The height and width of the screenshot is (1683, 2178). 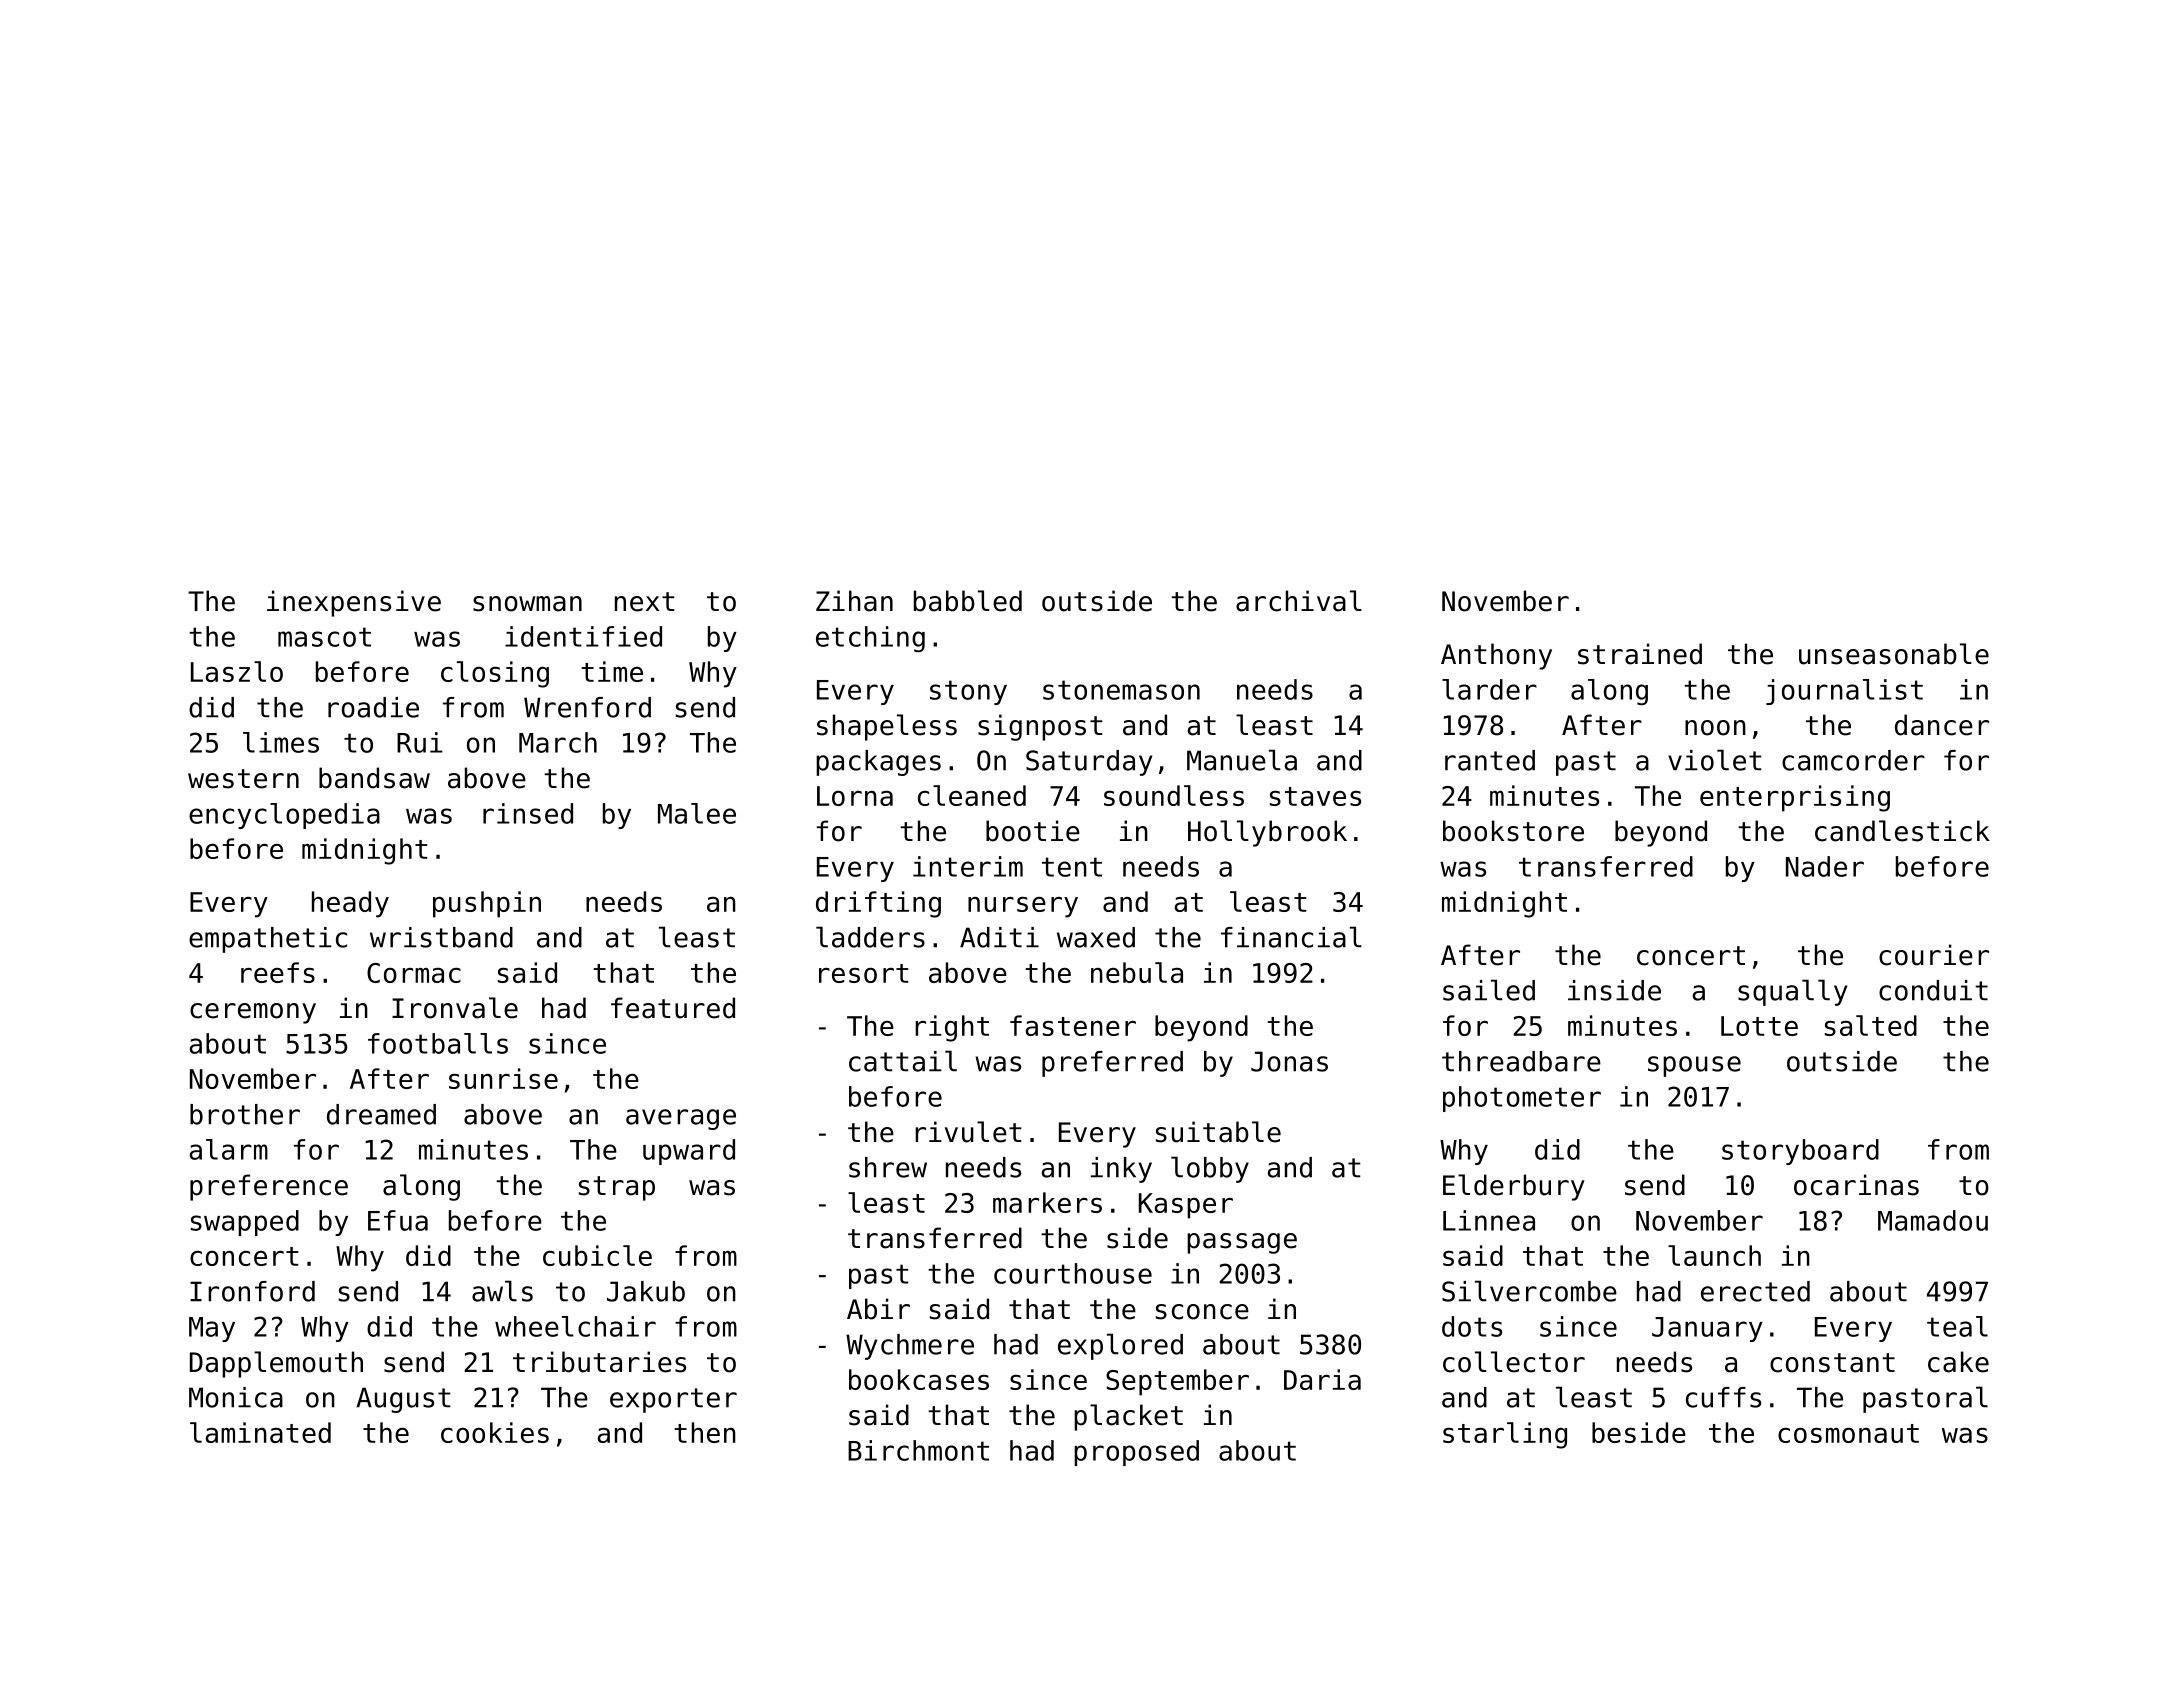 What do you see at coordinates (1073, 1025) in the screenshot?
I see `fastener` at bounding box center [1073, 1025].
